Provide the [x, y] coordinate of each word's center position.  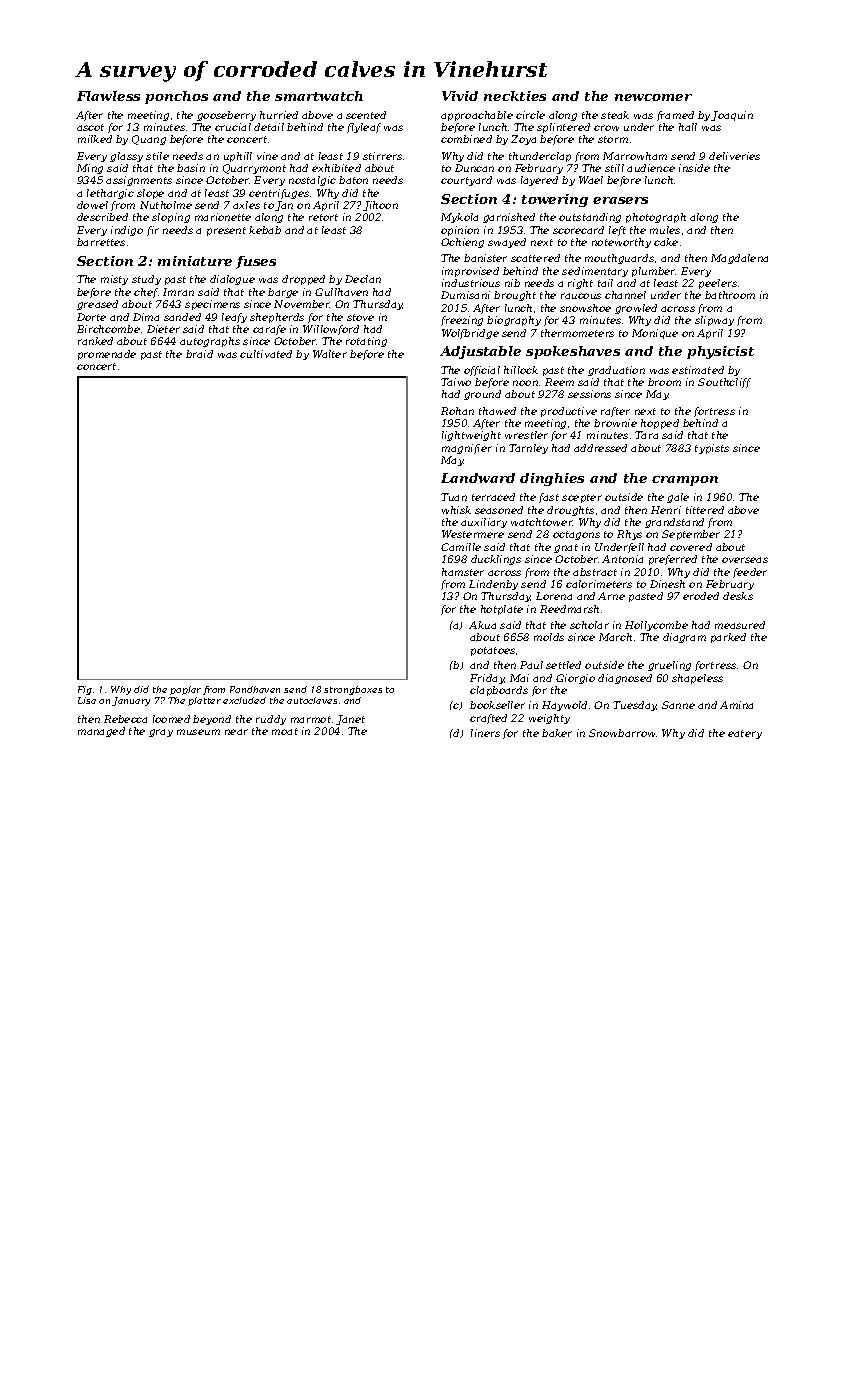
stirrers [382, 156]
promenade [107, 355]
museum [198, 732]
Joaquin [732, 116]
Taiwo [456, 382]
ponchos [176, 97]
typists [712, 449]
